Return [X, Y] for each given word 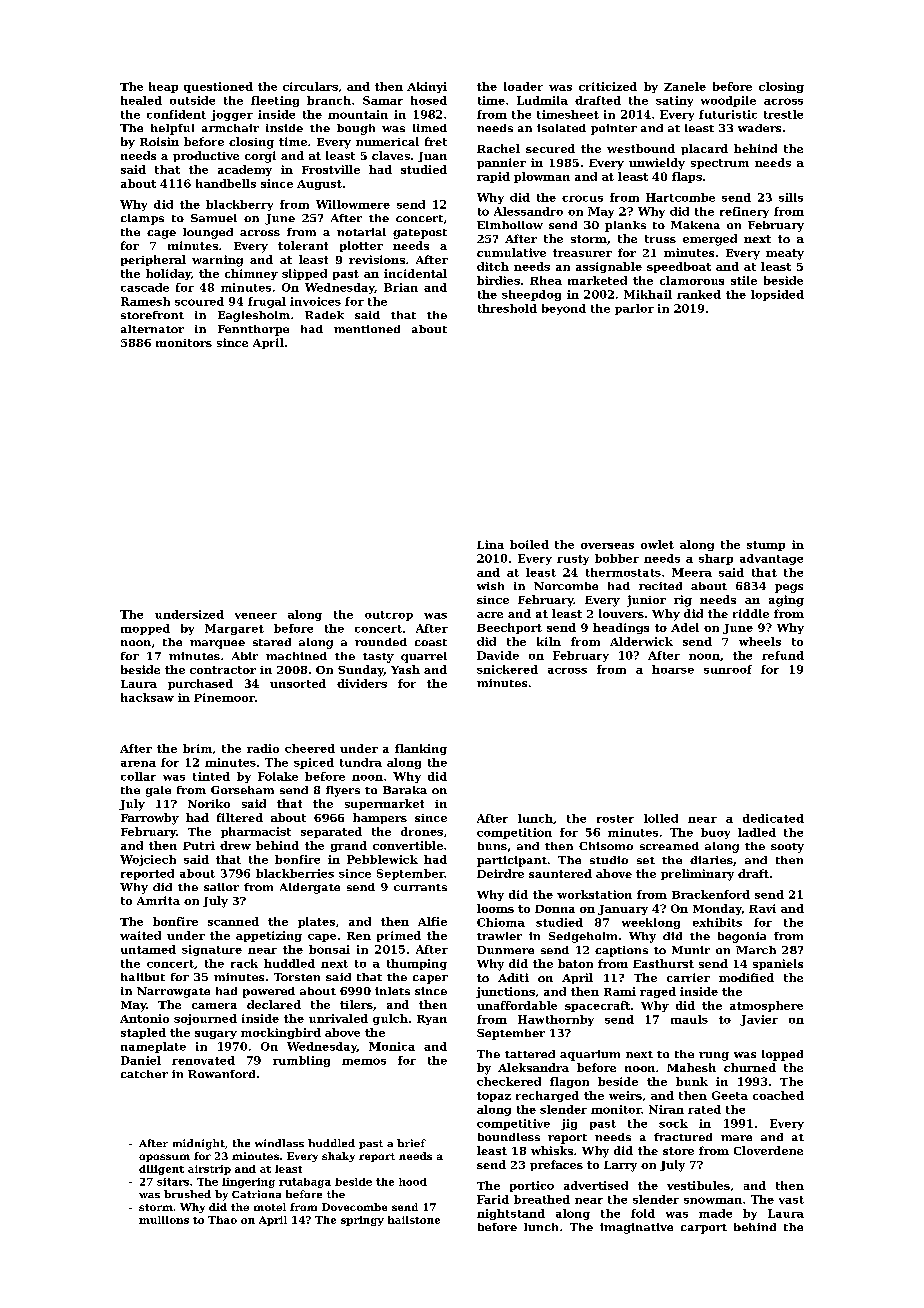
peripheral [153, 260]
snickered [507, 669]
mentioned [367, 329]
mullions [164, 1220]
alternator [152, 329]
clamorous [692, 280]
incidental [415, 273]
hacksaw [147, 697]
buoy [715, 833]
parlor [634, 309]
